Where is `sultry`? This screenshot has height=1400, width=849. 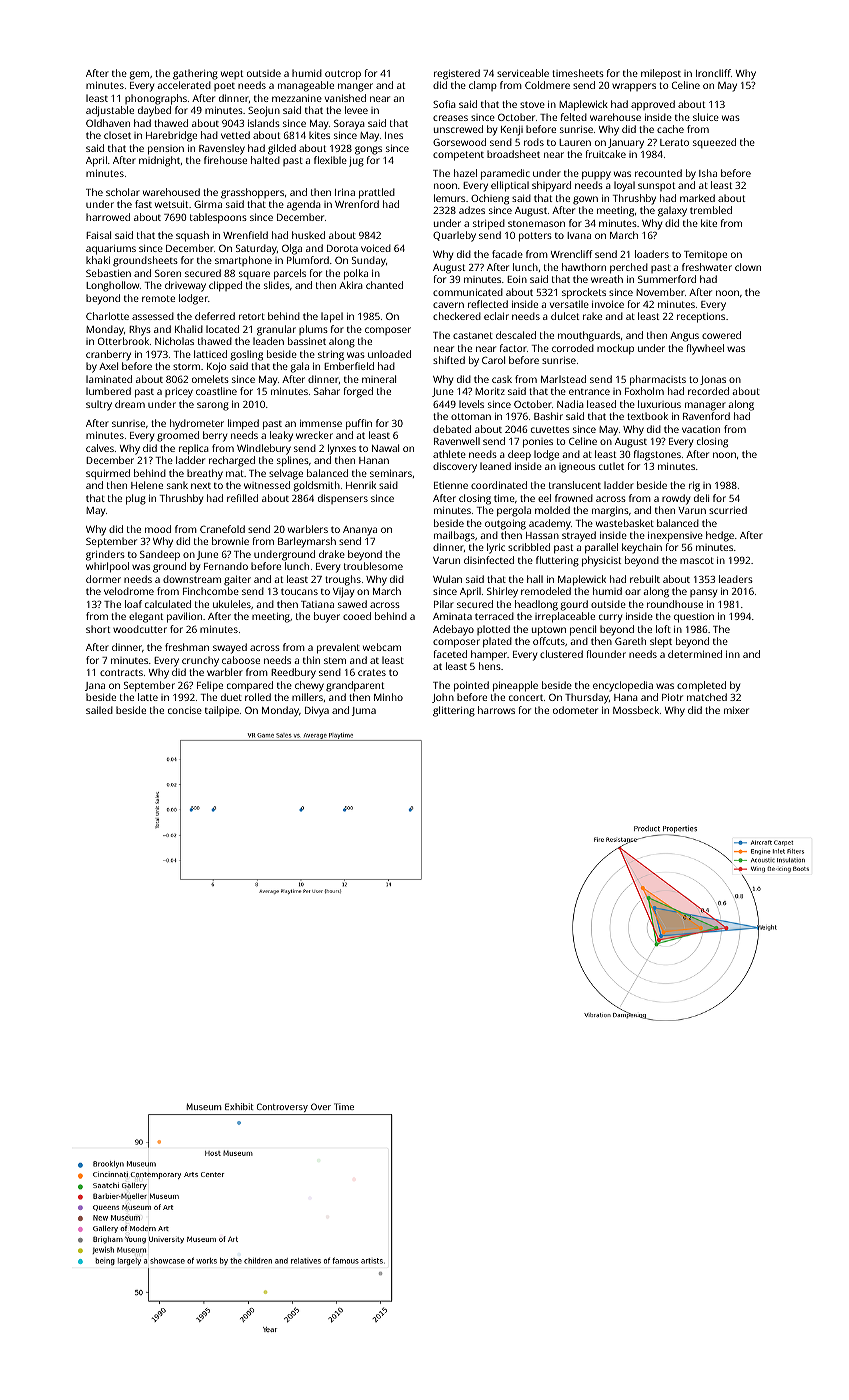
sultry is located at coordinates (99, 405).
